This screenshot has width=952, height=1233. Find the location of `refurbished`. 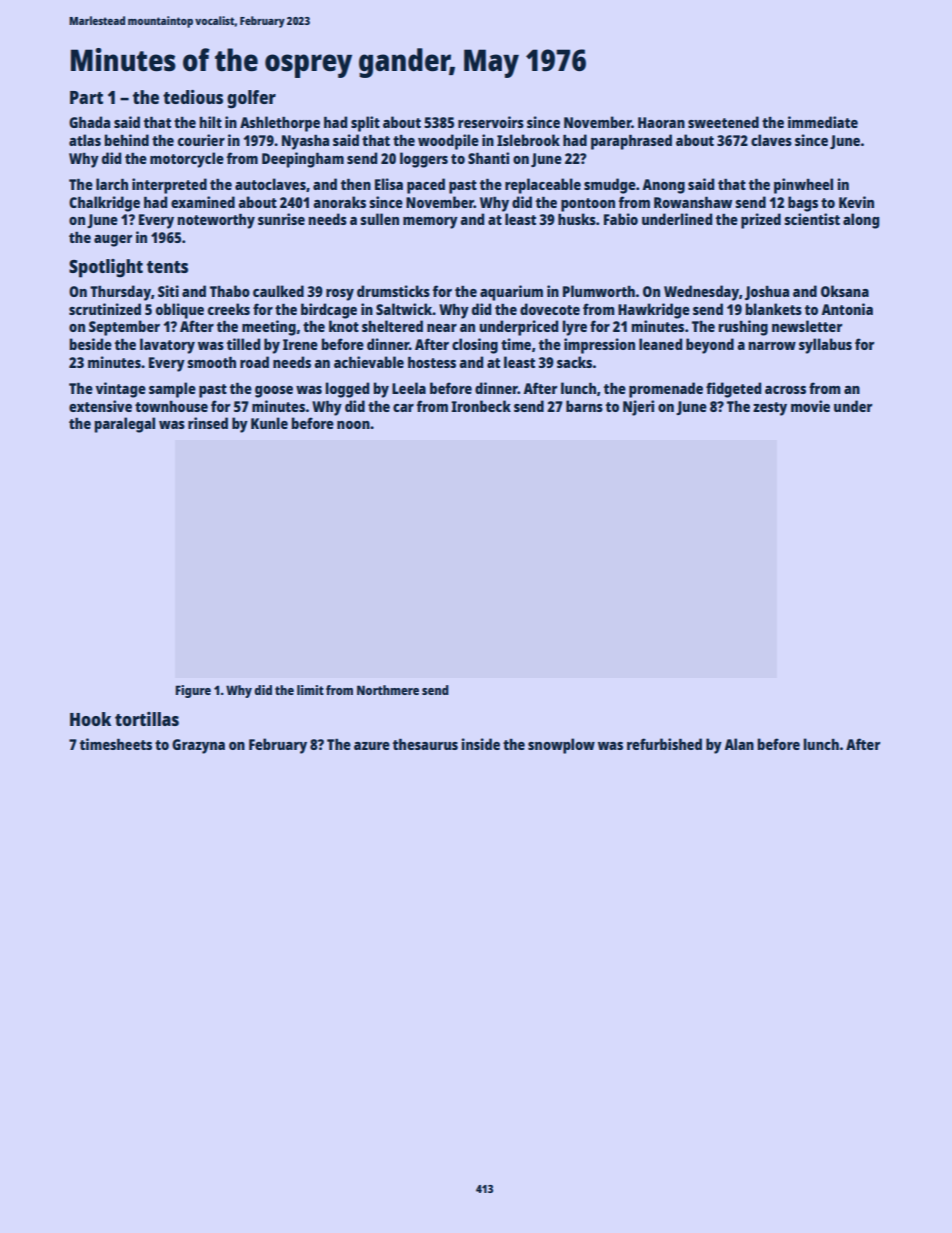

refurbished is located at coordinates (664, 744).
